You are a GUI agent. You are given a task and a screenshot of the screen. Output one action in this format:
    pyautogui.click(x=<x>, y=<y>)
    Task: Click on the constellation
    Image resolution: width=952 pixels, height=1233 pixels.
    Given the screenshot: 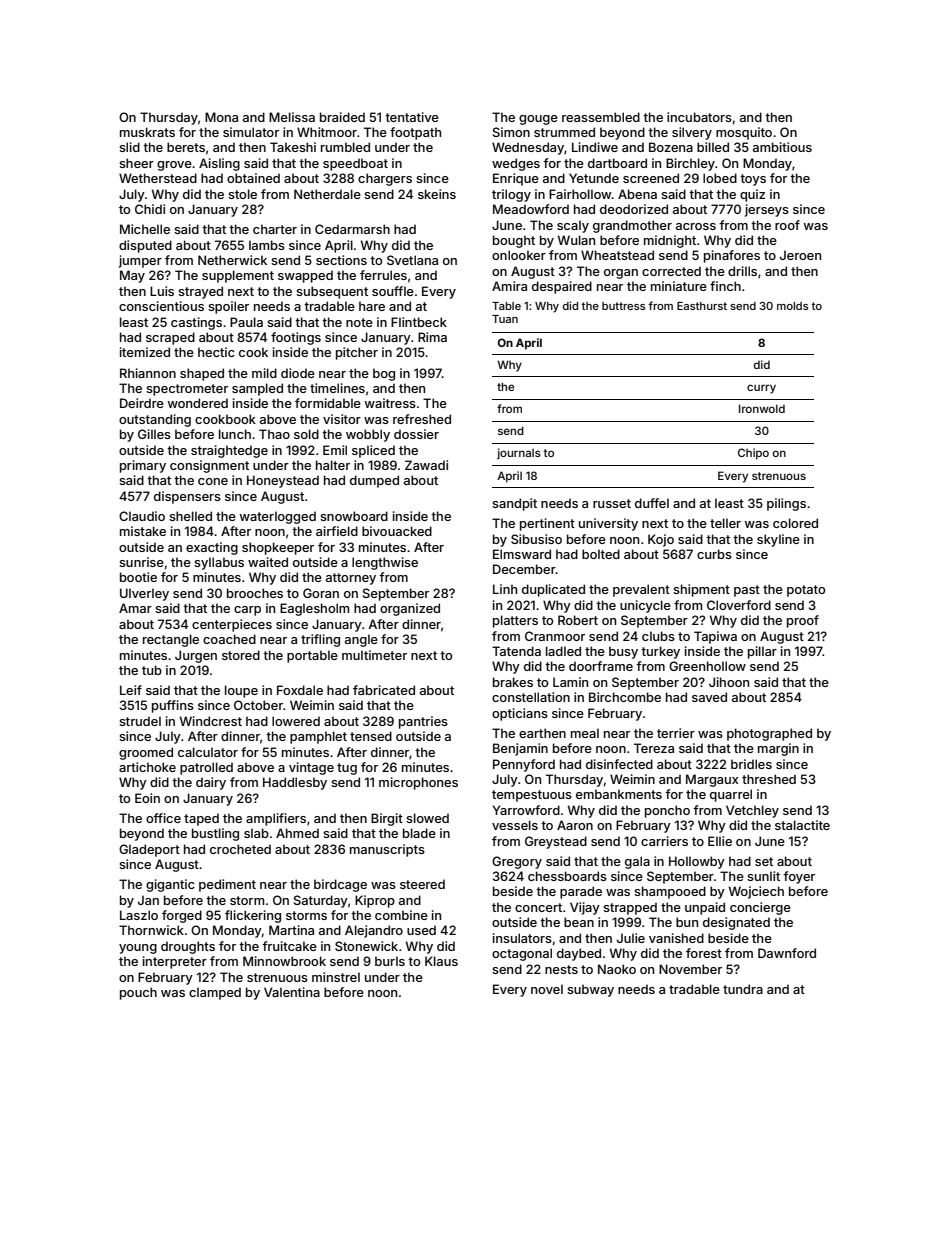 What is the action you would take?
    pyautogui.click(x=531, y=697)
